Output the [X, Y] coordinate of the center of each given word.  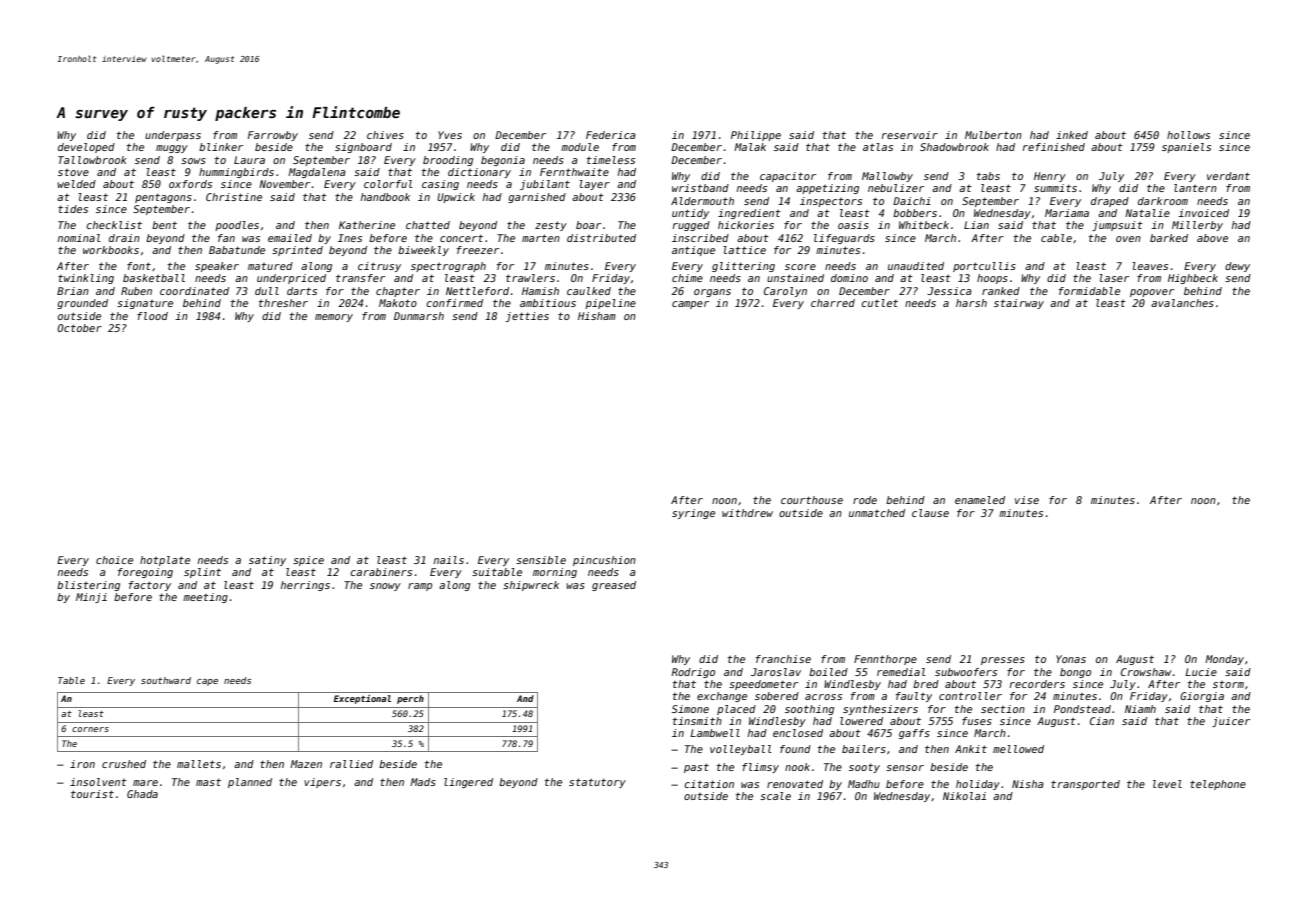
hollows [1188, 135]
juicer [1231, 722]
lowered [861, 721]
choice [114, 560]
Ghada [142, 794]
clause [930, 513]
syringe [693, 514]
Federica [611, 135]
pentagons [163, 198]
